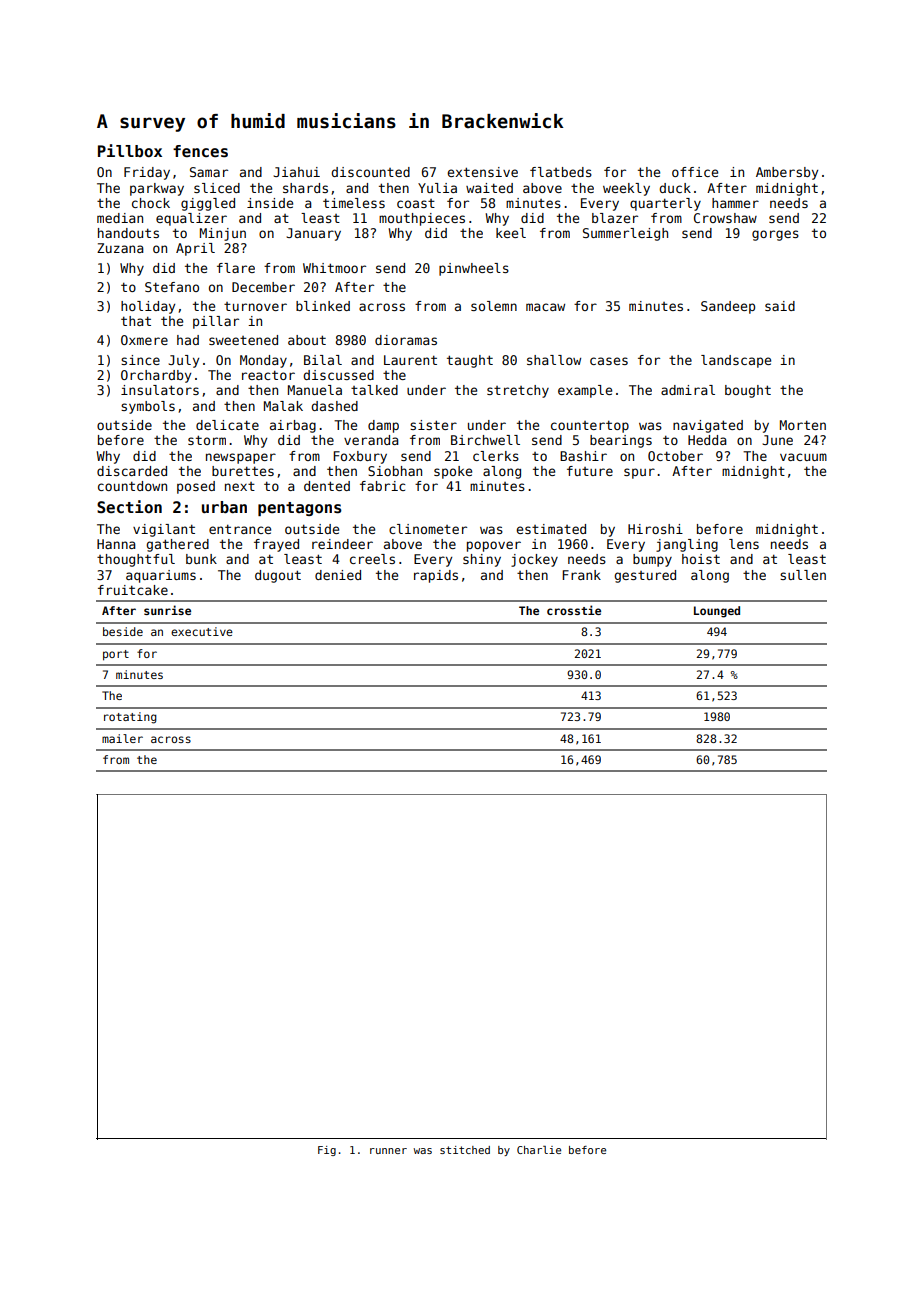 The width and height of the page is (924, 1308). I want to click on discounted, so click(370, 172).
